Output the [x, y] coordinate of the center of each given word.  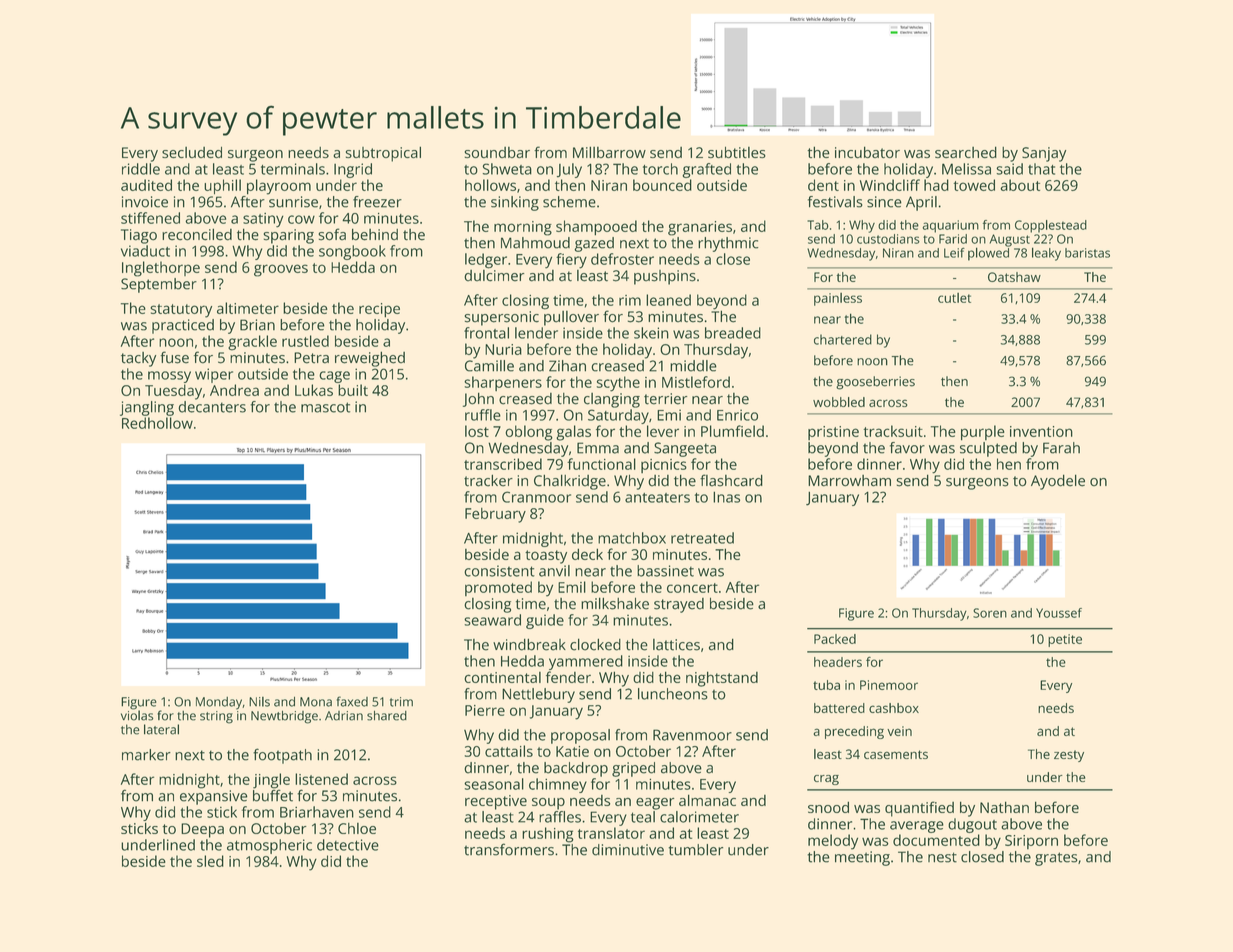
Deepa [202, 830]
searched [966, 152]
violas [137, 715]
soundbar [497, 152]
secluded [192, 152]
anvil [554, 571]
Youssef [1059, 613]
